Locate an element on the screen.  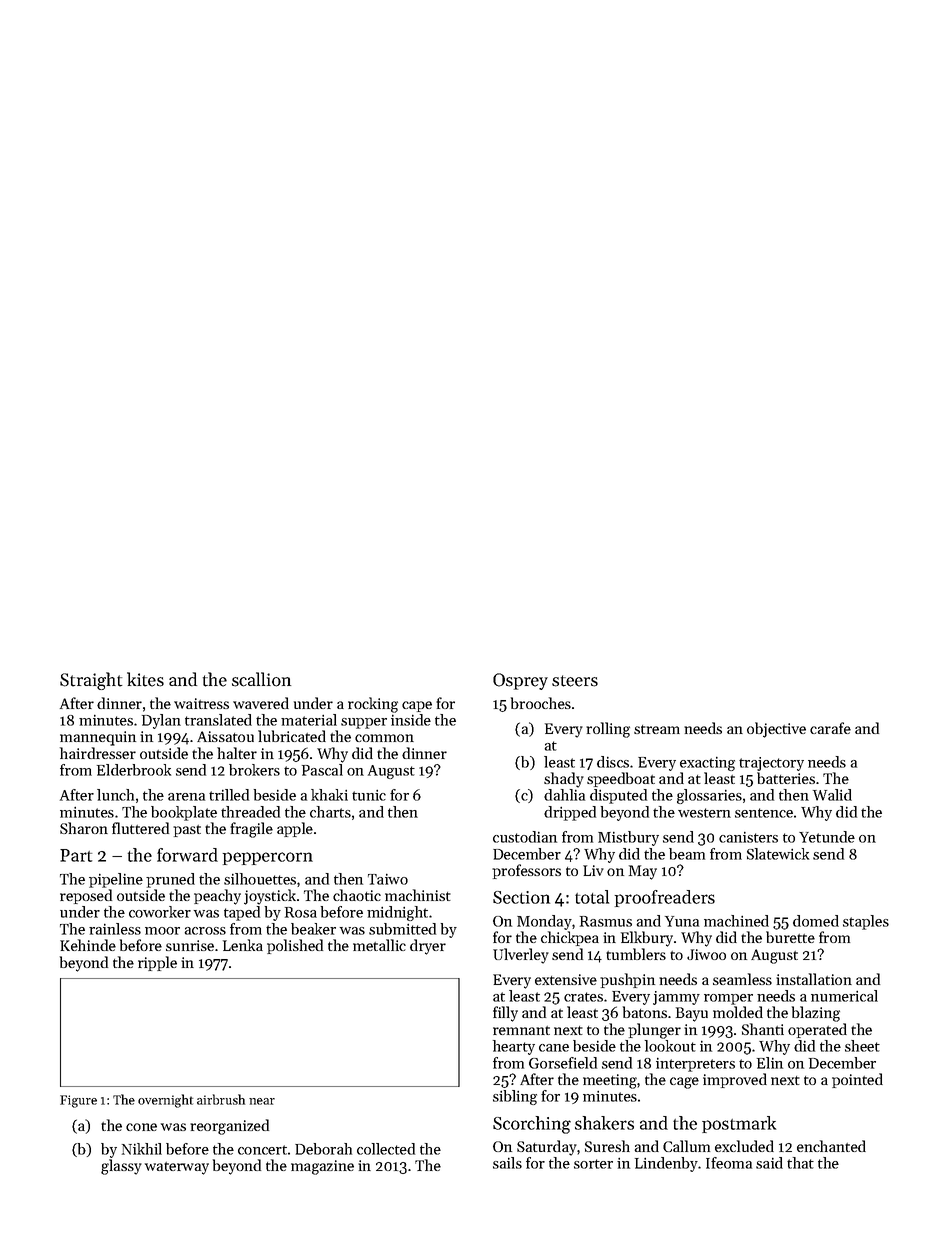
extensive is located at coordinates (566, 979).
